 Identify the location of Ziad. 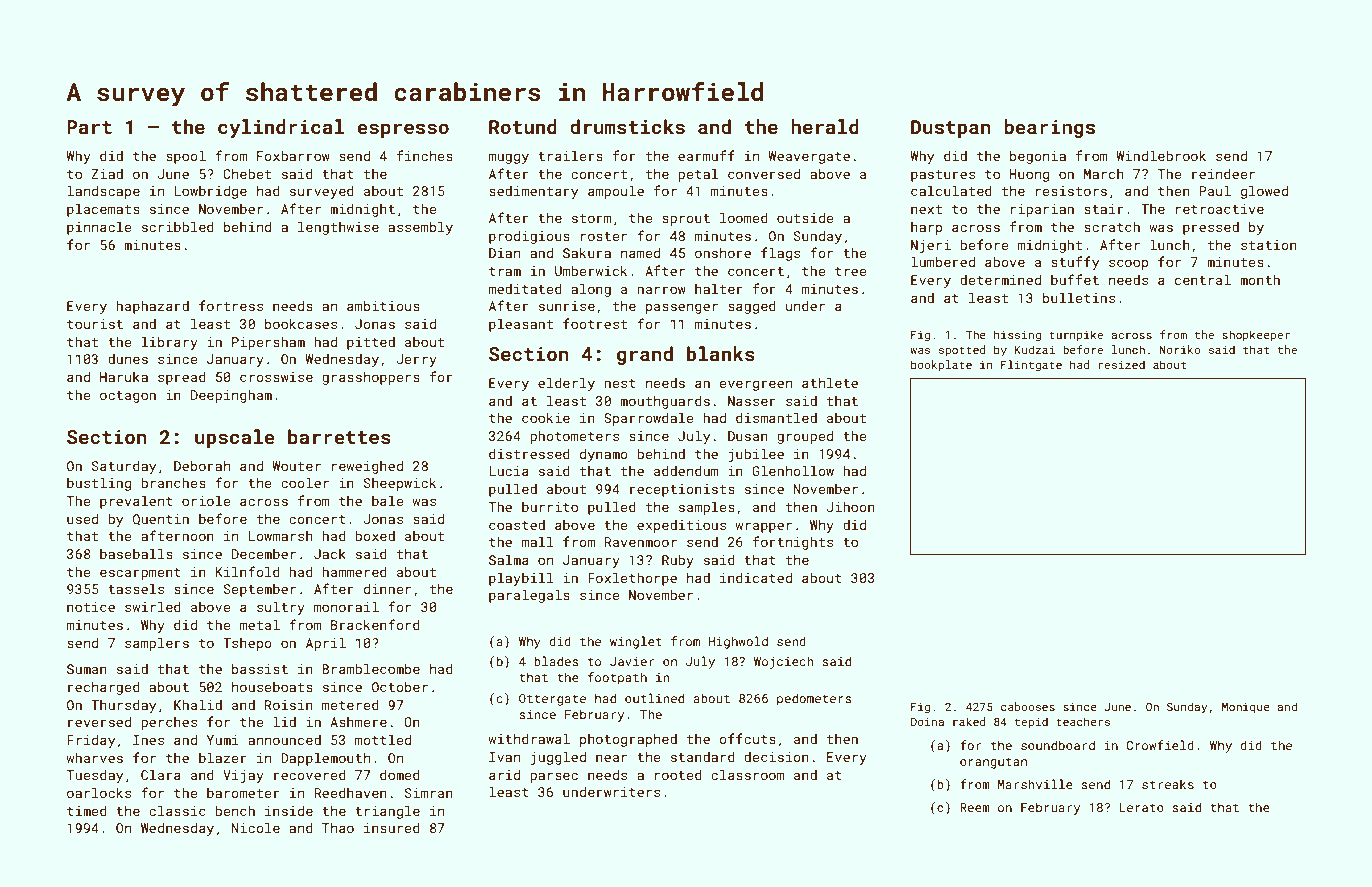
(107, 174).
